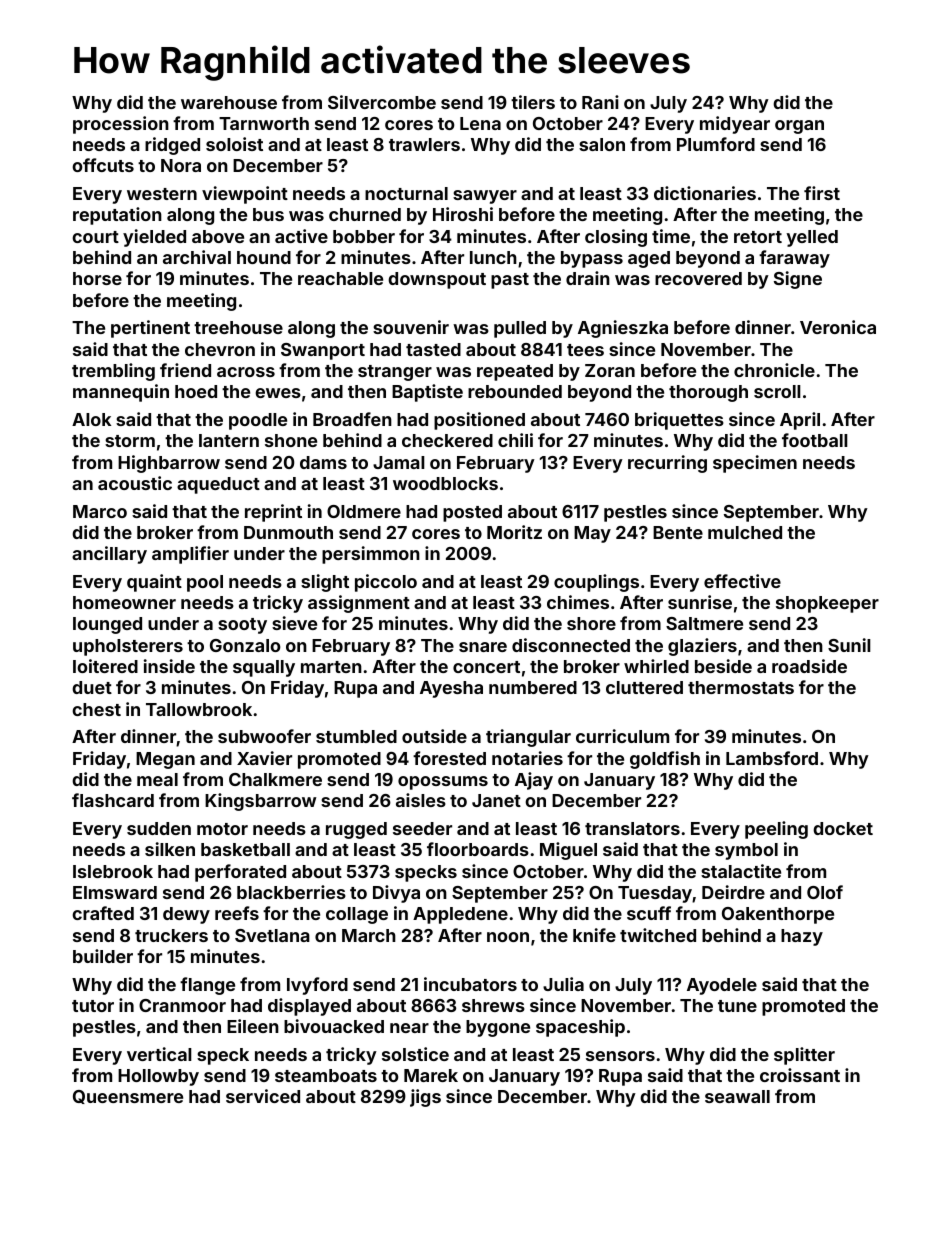  Describe the element at coordinates (827, 604) in the document. I see `shopkeeper` at that location.
